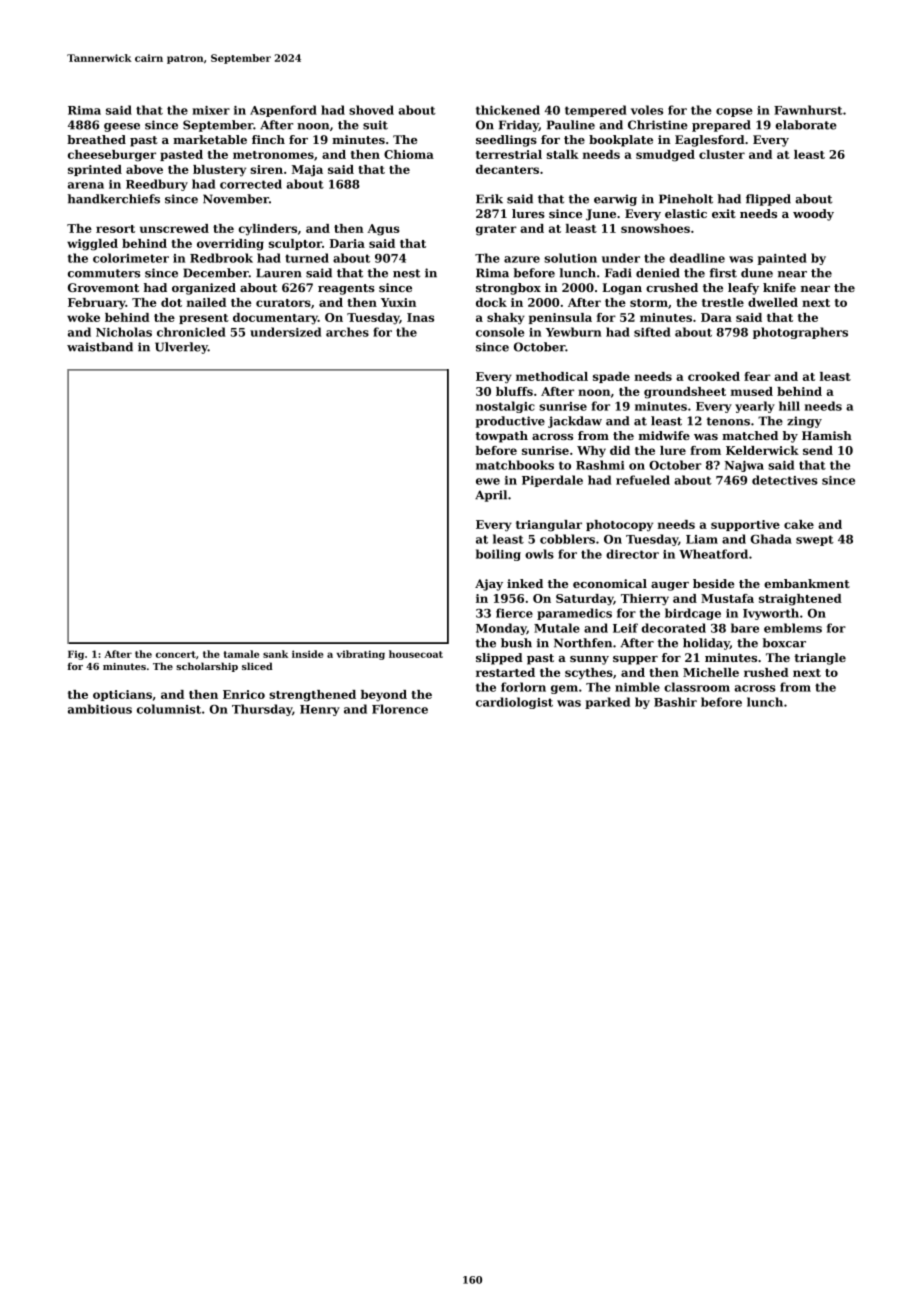 This screenshot has width=924, height=1308. What do you see at coordinates (416, 654) in the screenshot?
I see `housecoat` at bounding box center [416, 654].
